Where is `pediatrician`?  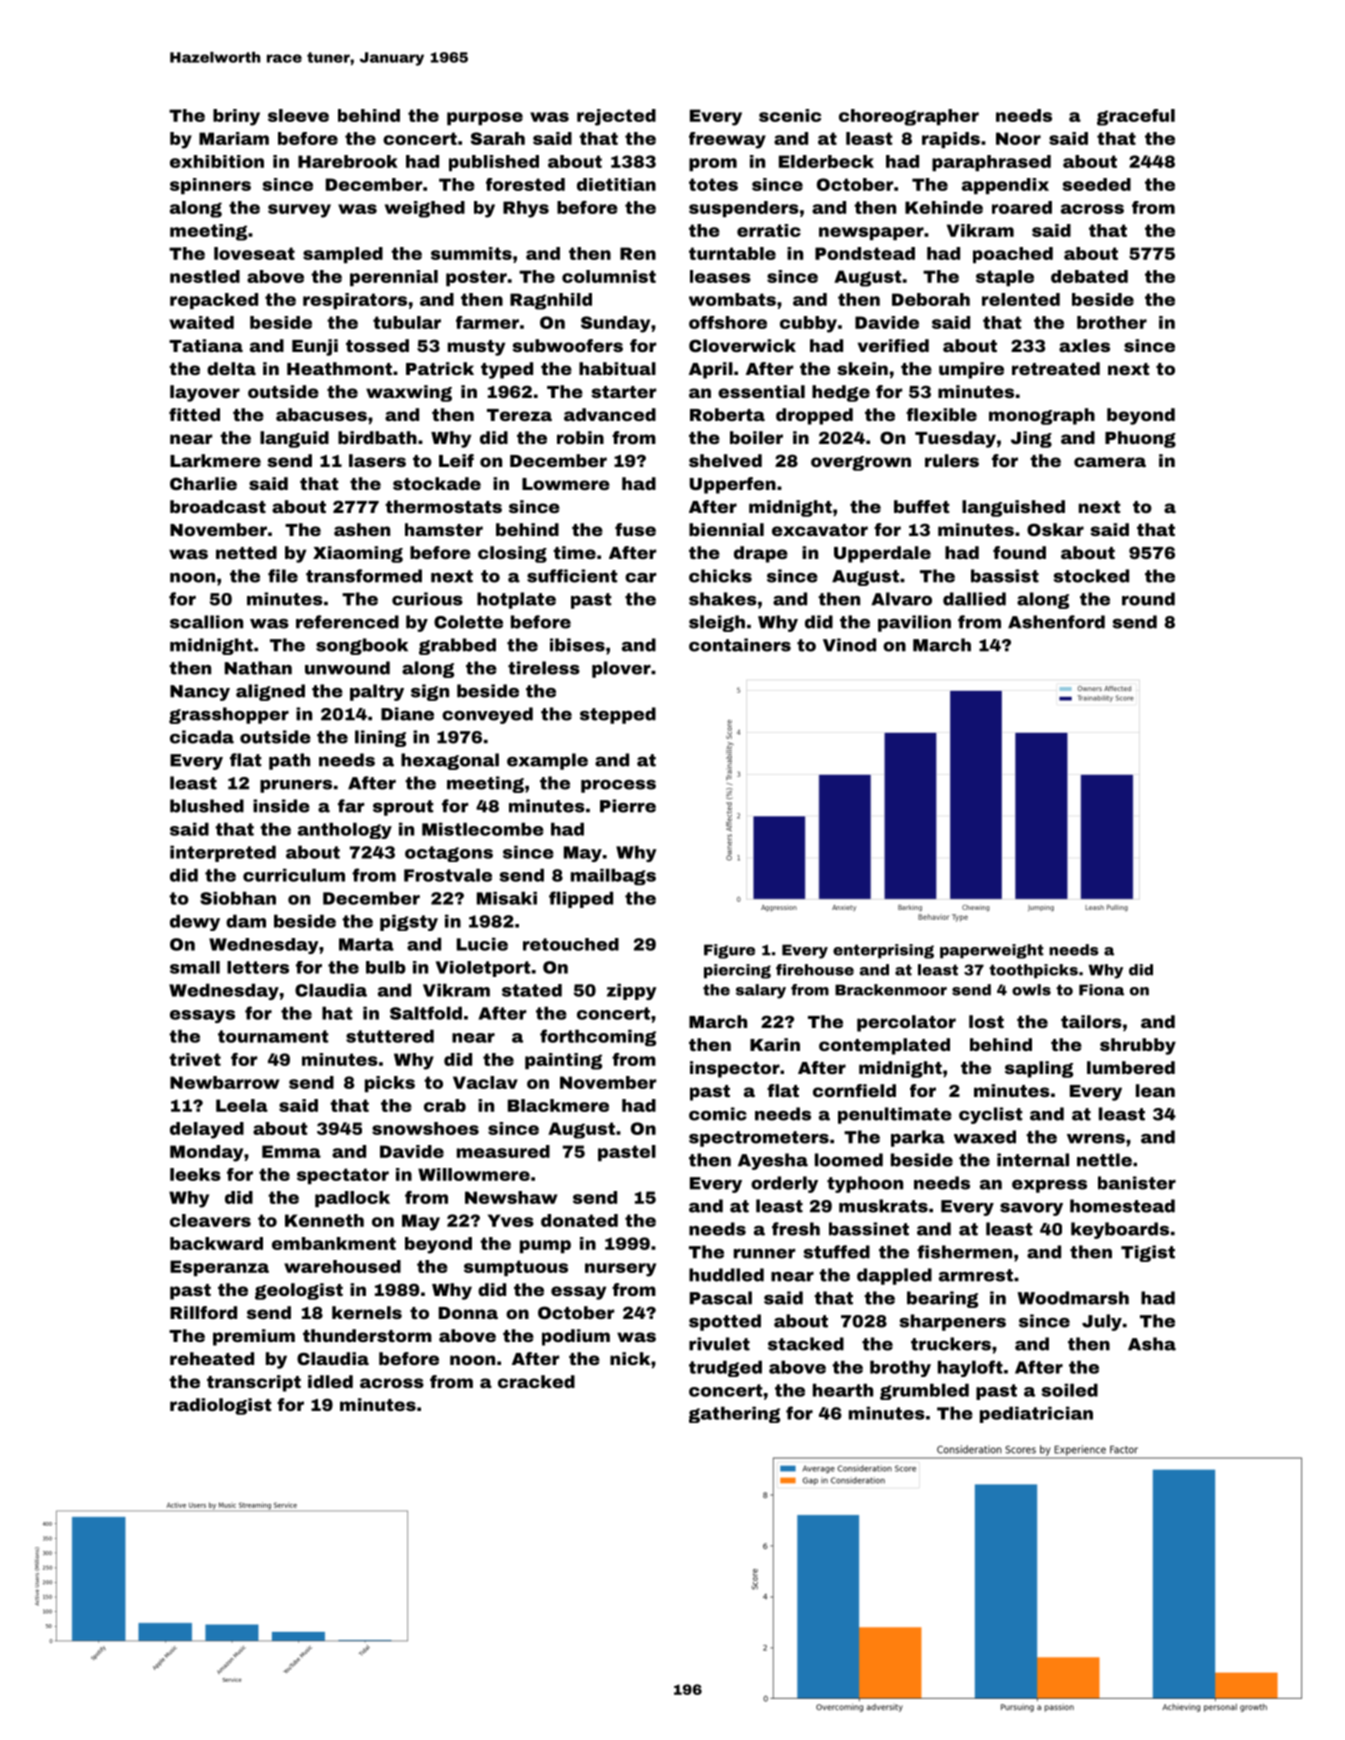 pediatrician is located at coordinates (1036, 1414).
